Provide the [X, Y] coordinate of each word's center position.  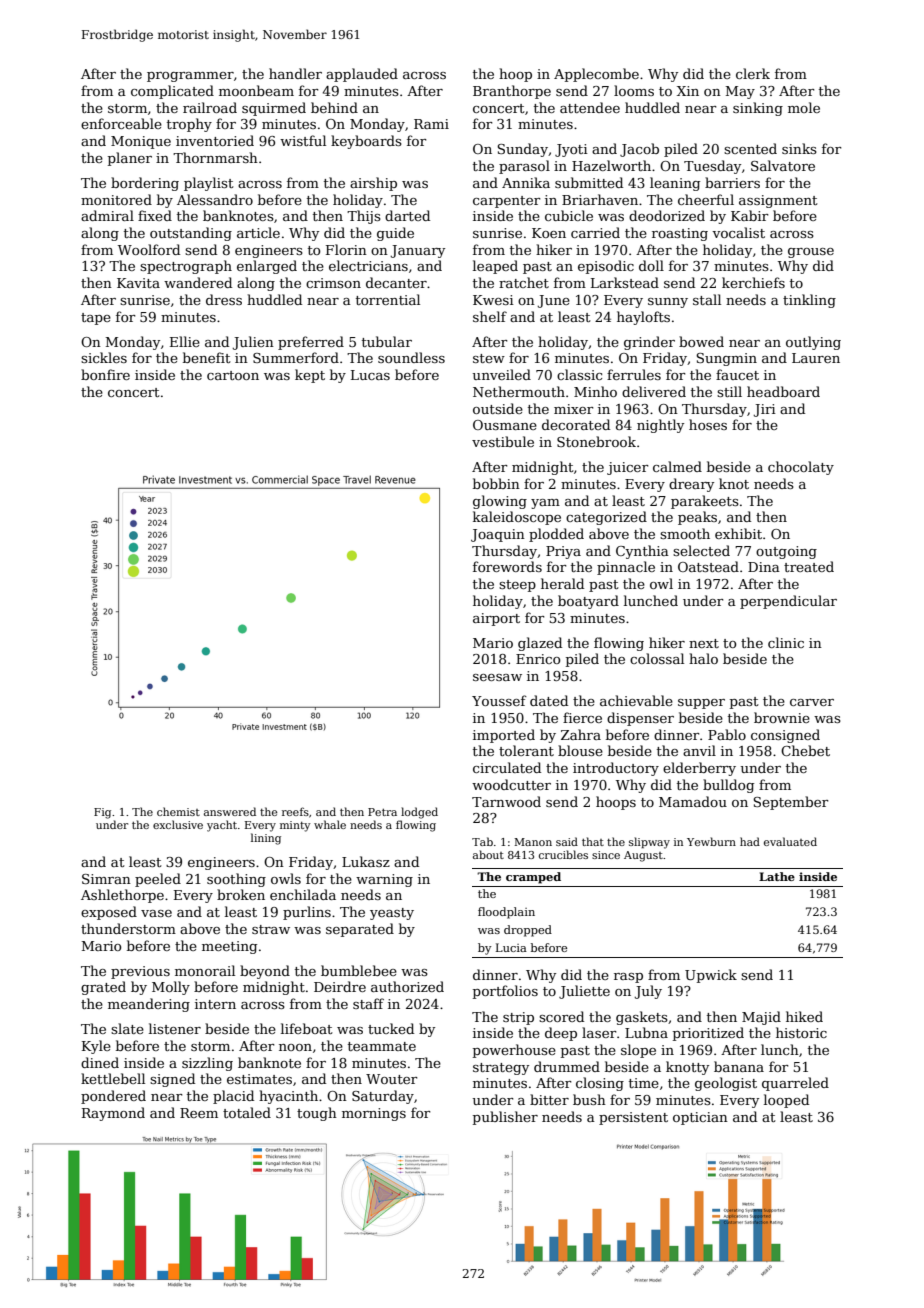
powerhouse [514, 1051]
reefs [295, 811]
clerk [753, 73]
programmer [190, 77]
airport [496, 619]
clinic [786, 642]
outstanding [191, 234]
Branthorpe [512, 92]
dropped [528, 931]
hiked [804, 1016]
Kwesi [493, 300]
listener [175, 1028]
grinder [649, 343]
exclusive [178, 824]
